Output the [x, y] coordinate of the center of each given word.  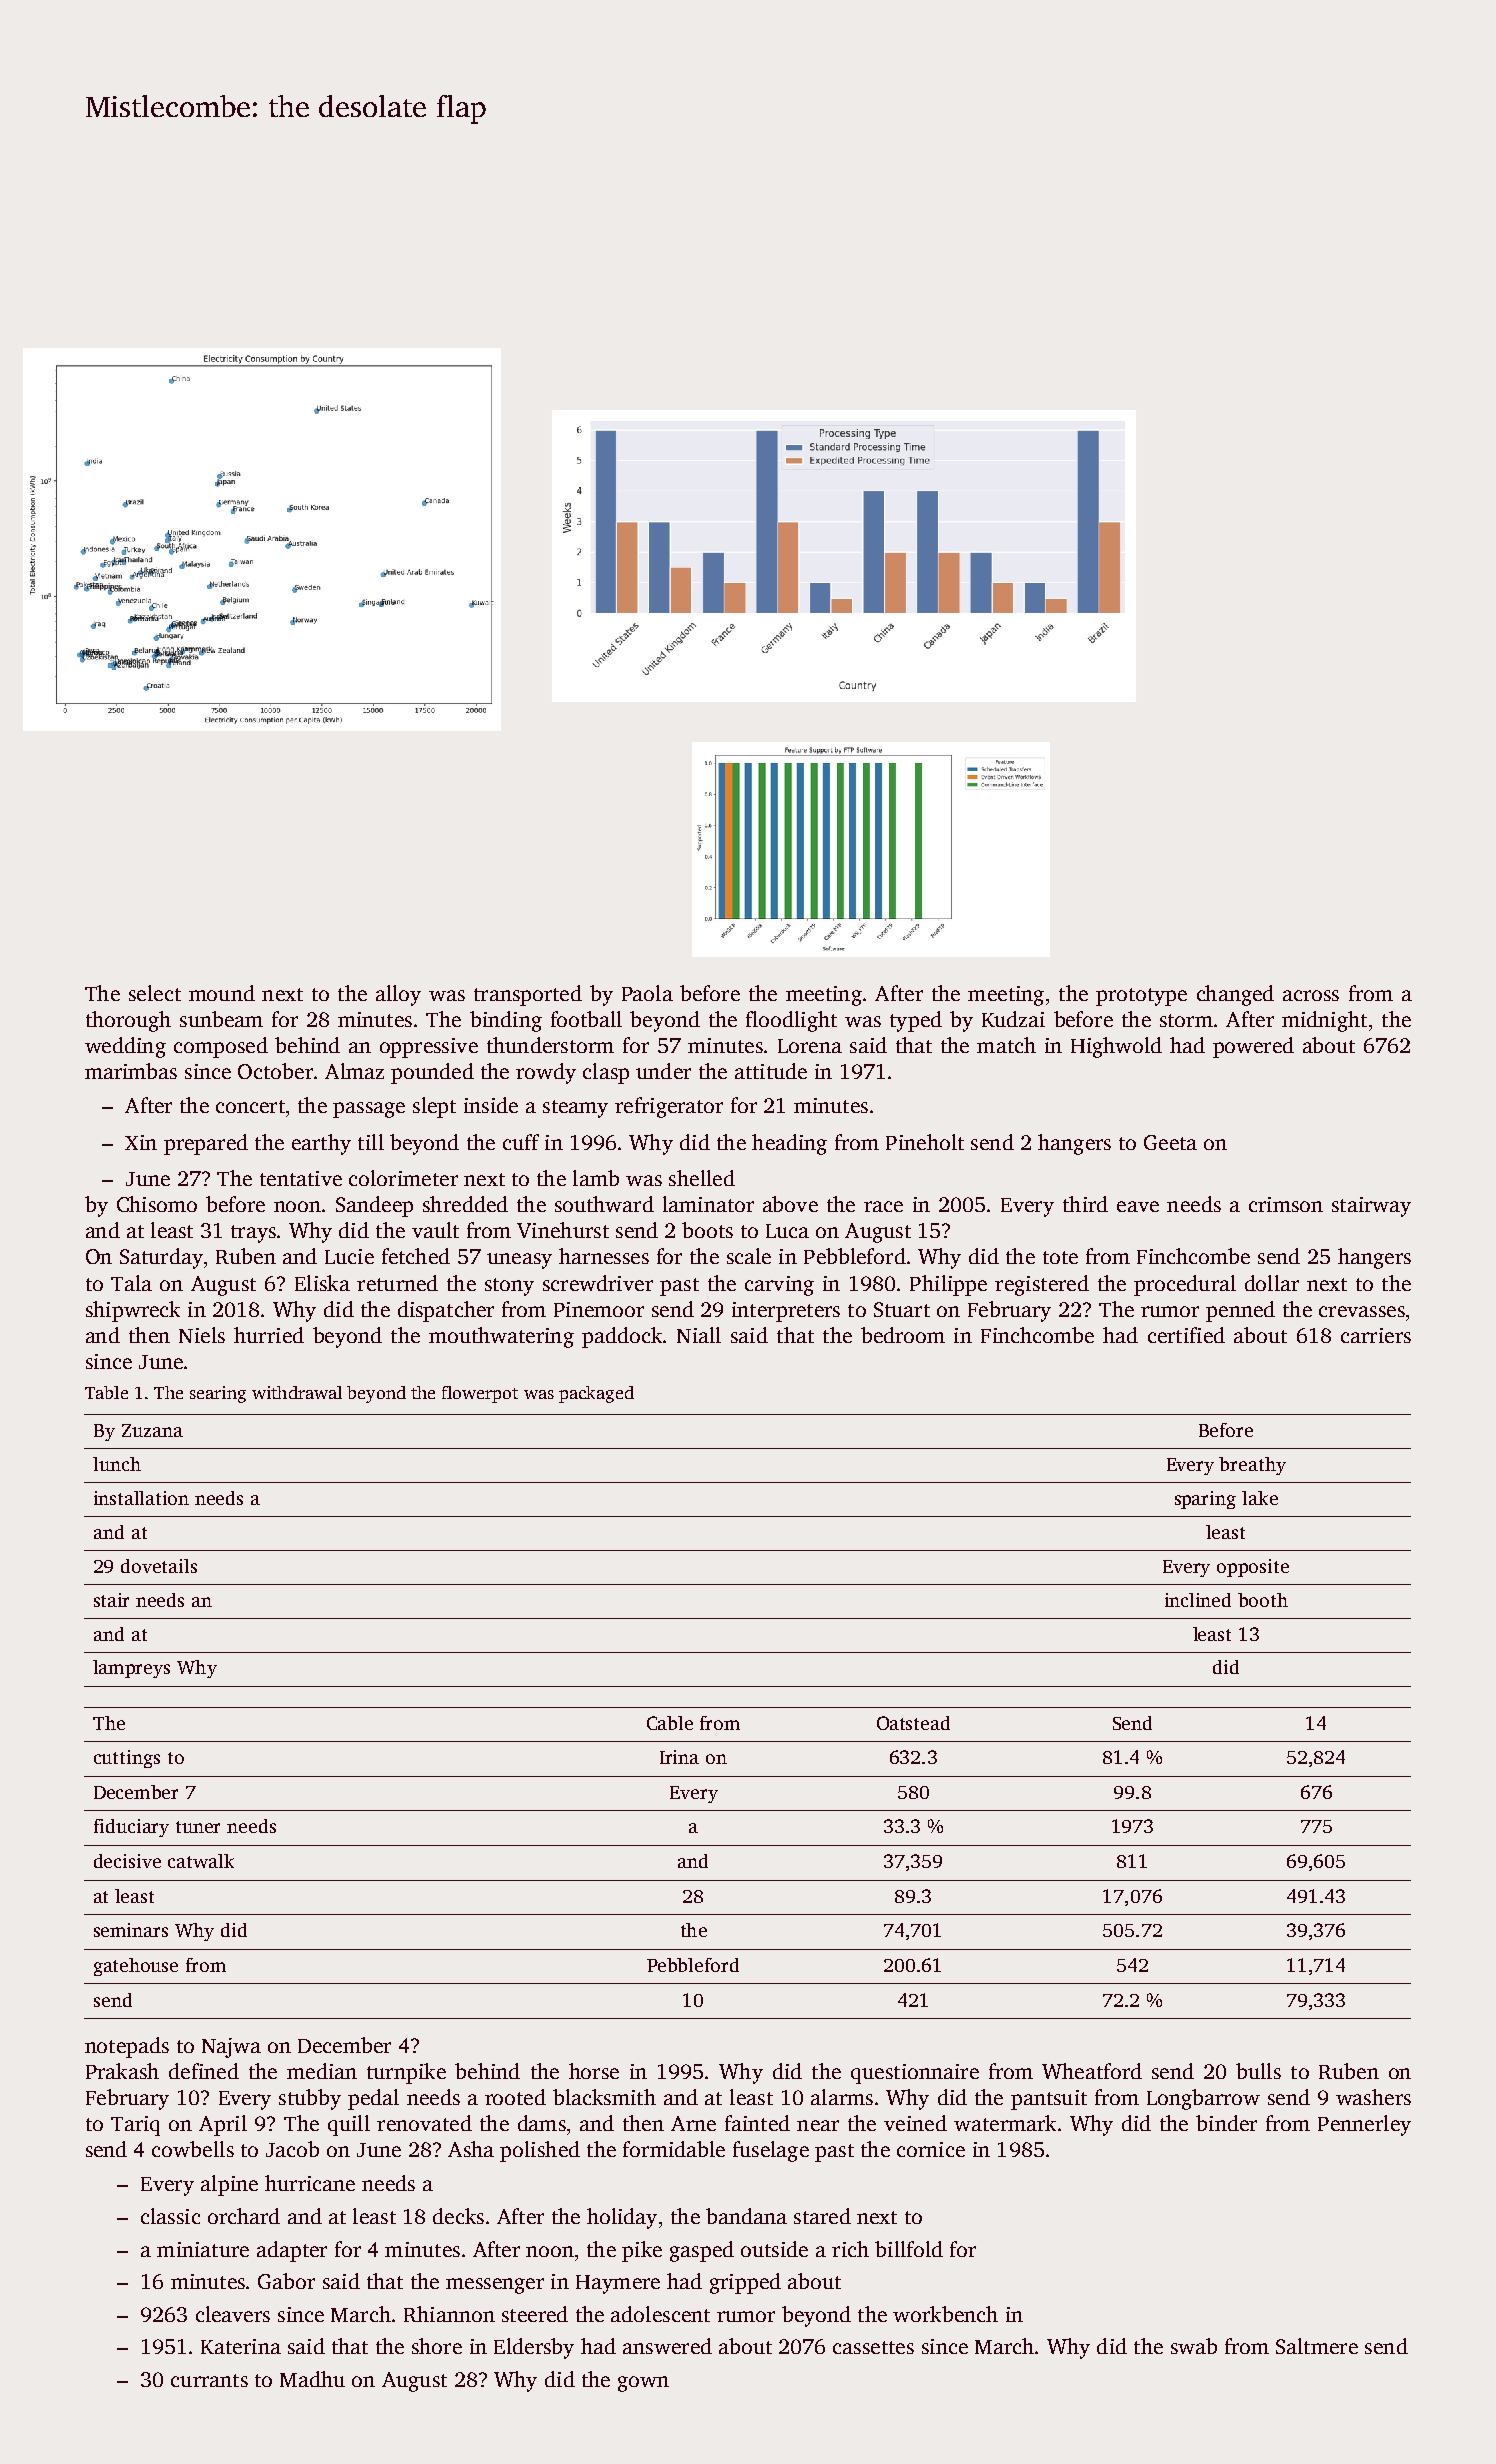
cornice [931, 2149]
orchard [244, 2216]
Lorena [810, 1046]
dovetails [159, 1566]
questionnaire [915, 2074]
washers [1373, 2097]
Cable [670, 1723]
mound [222, 993]
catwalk [201, 1861]
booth [1263, 1600]
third [1085, 1204]
